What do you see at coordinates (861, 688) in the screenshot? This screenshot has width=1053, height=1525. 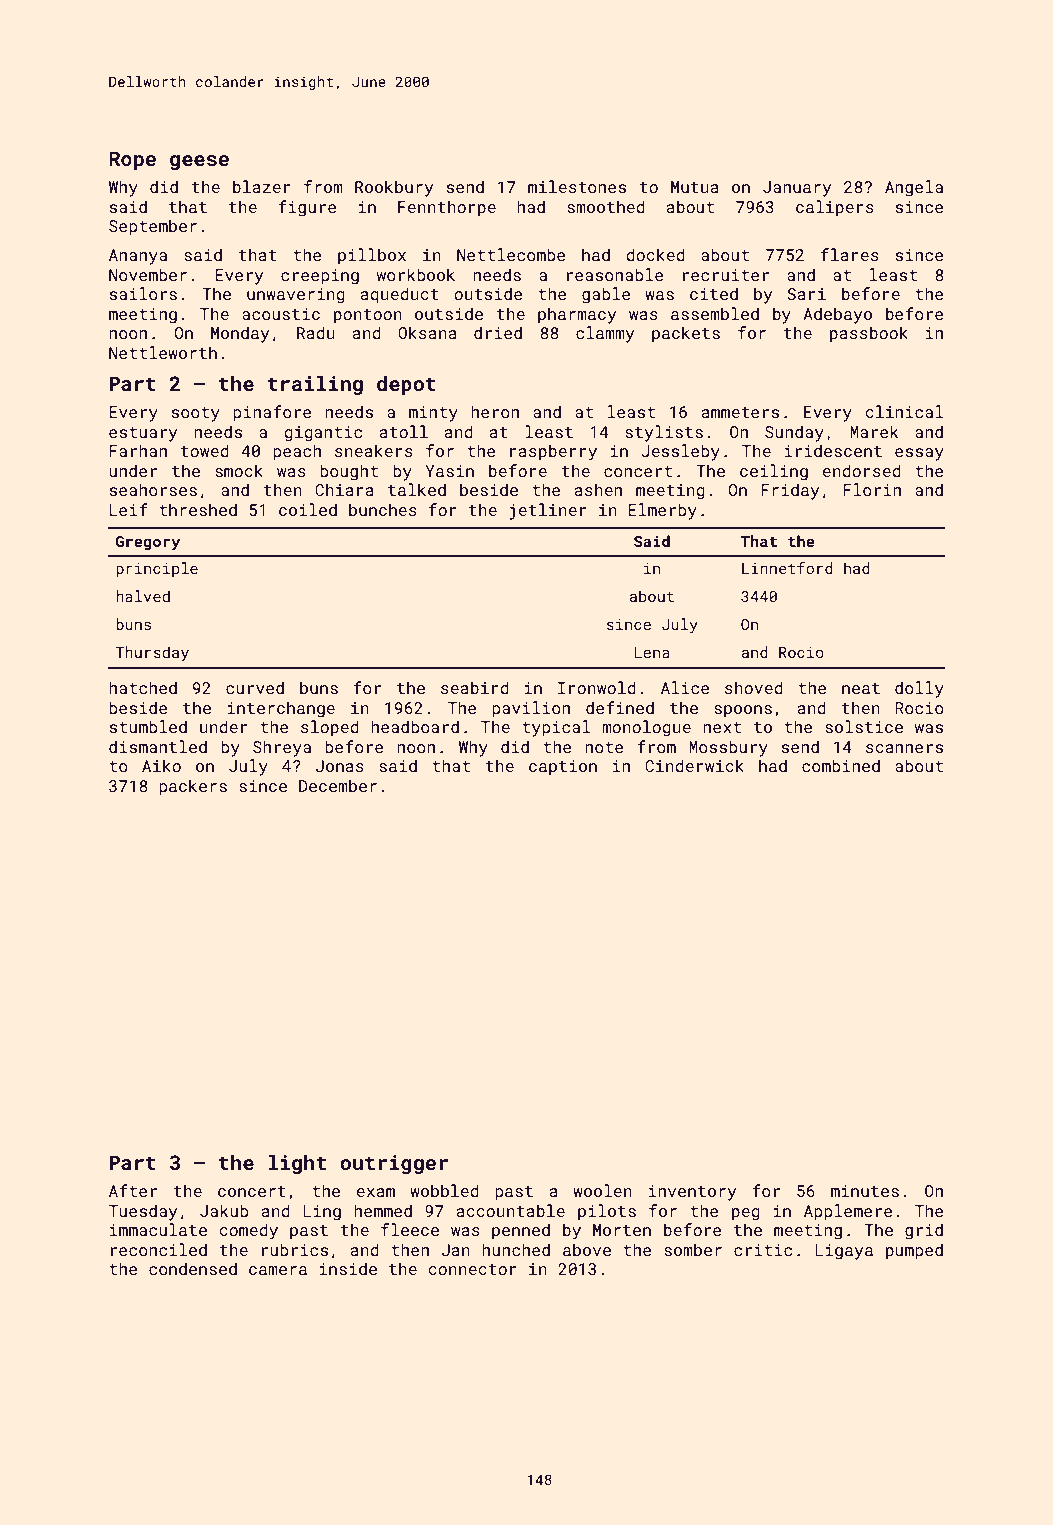 I see `neat` at bounding box center [861, 688].
